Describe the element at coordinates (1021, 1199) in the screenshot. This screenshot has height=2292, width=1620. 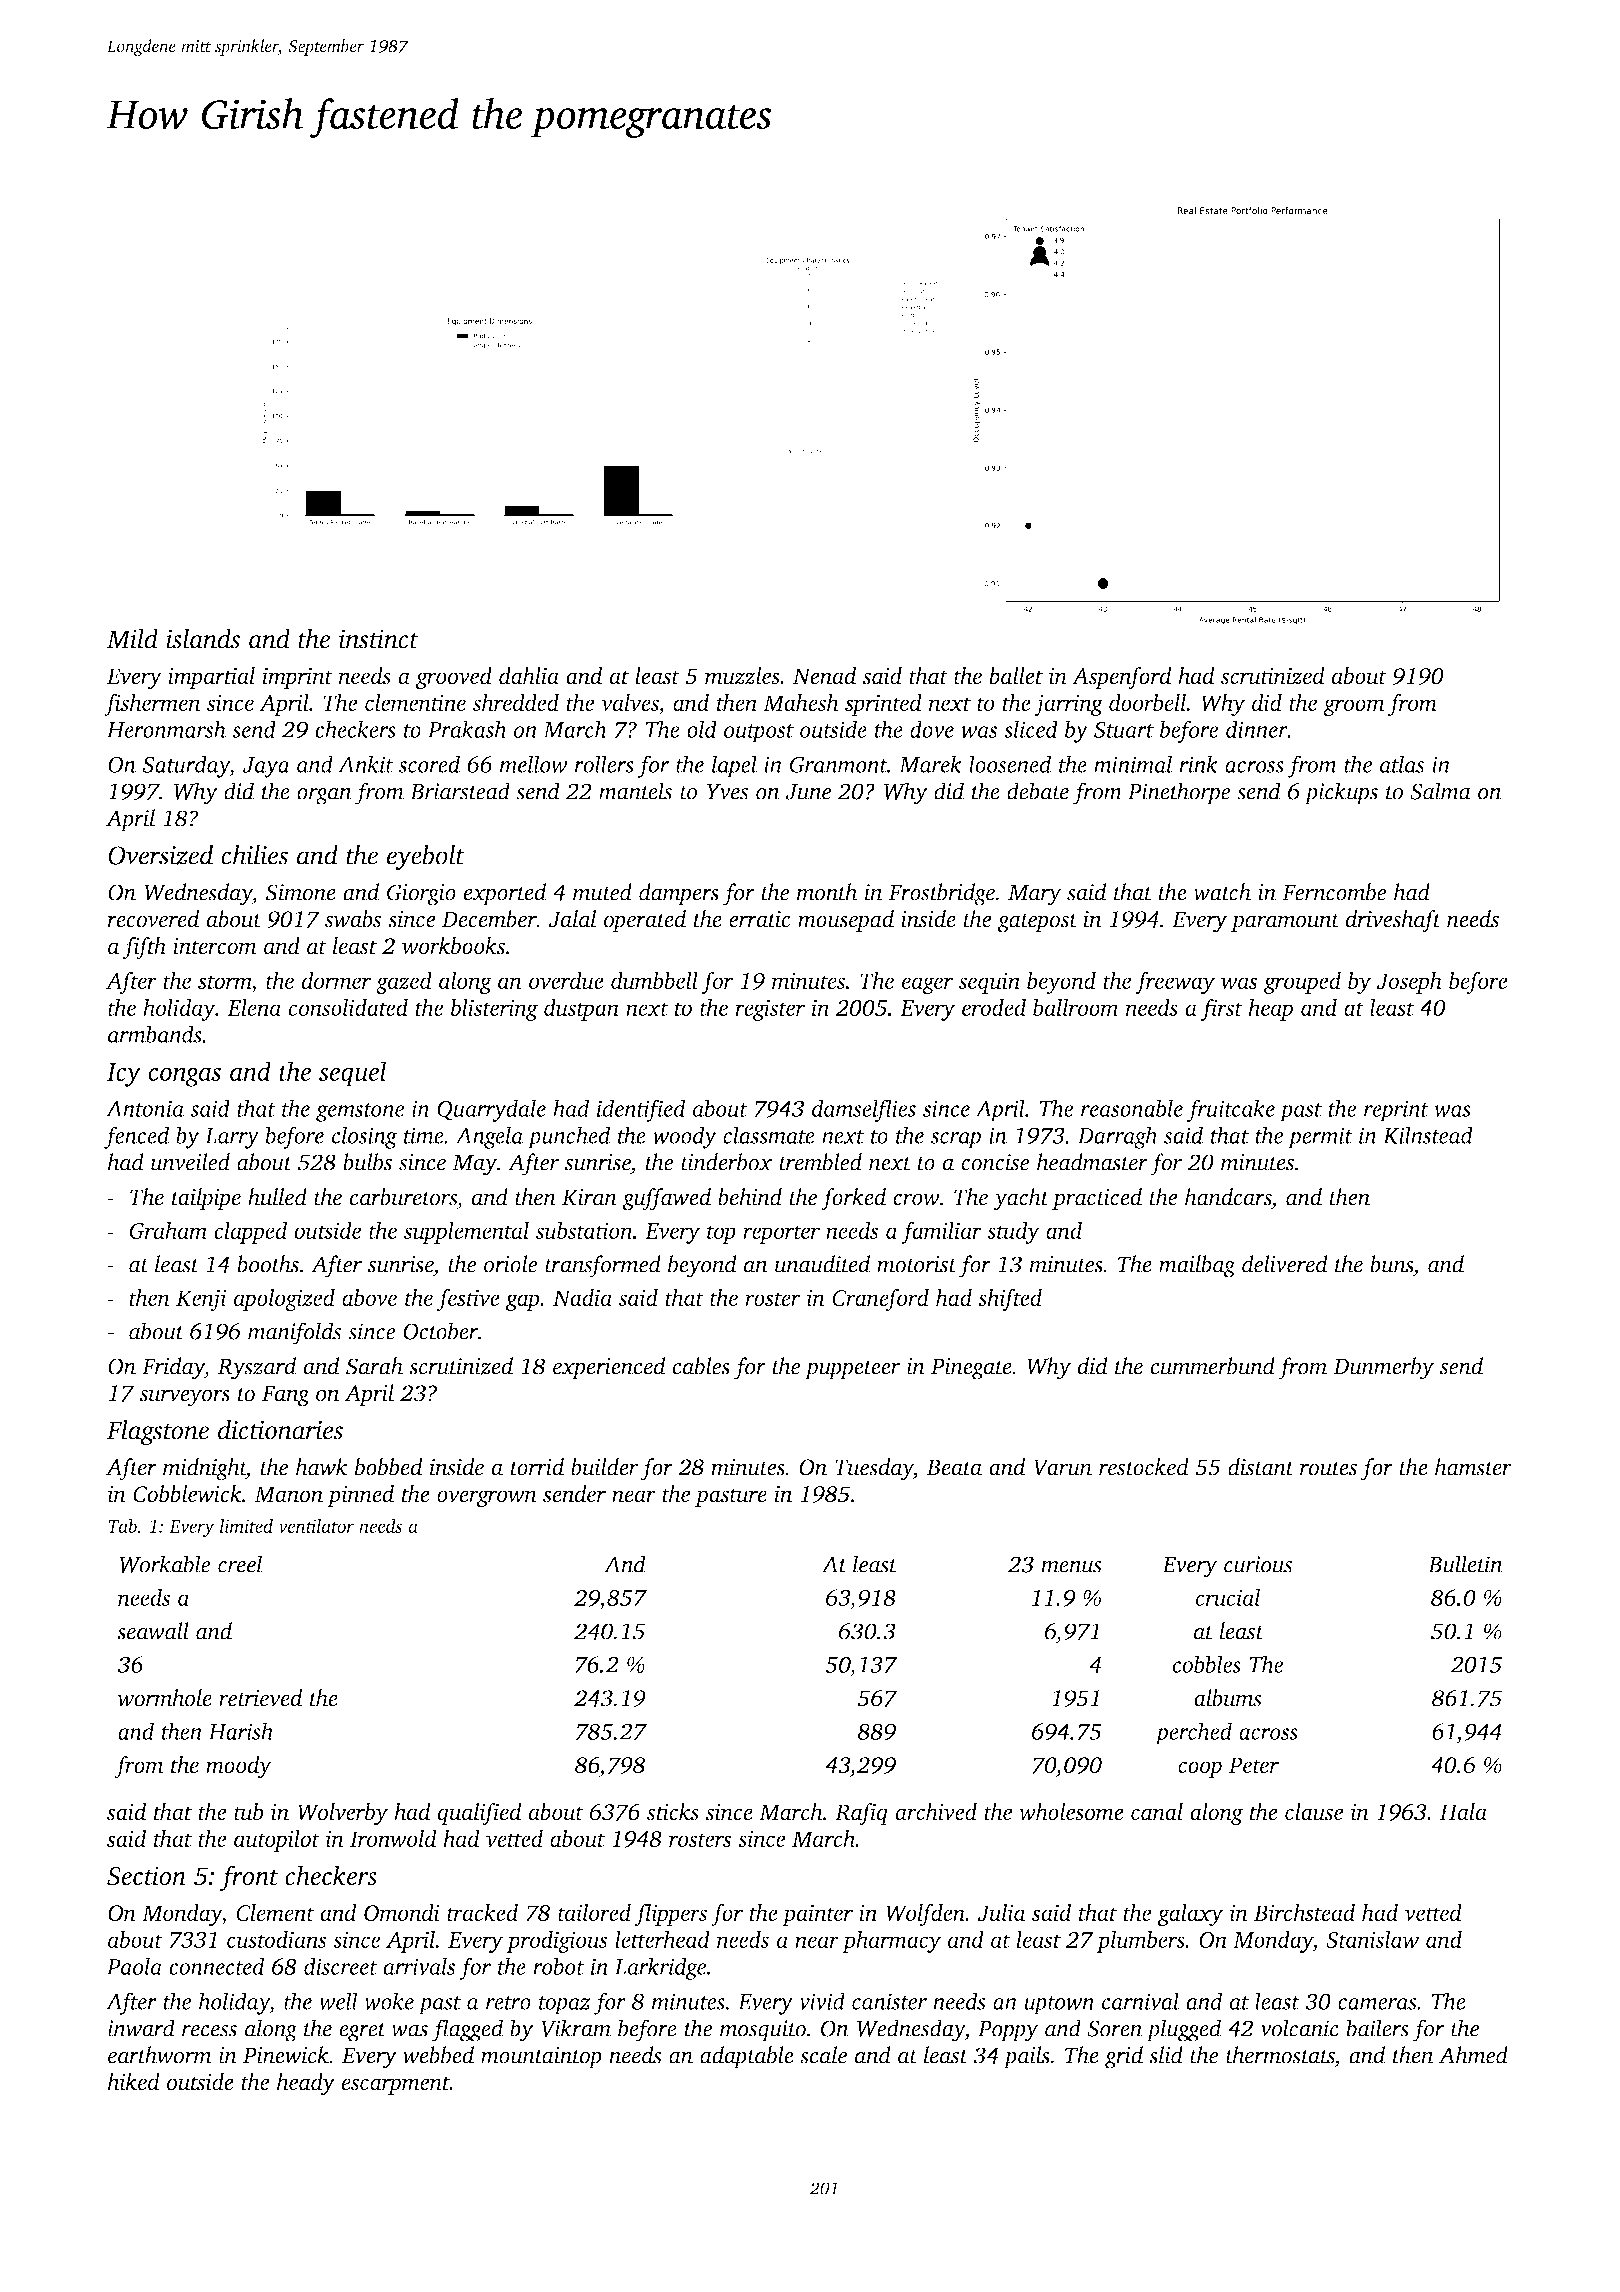
I see `yacht` at that location.
